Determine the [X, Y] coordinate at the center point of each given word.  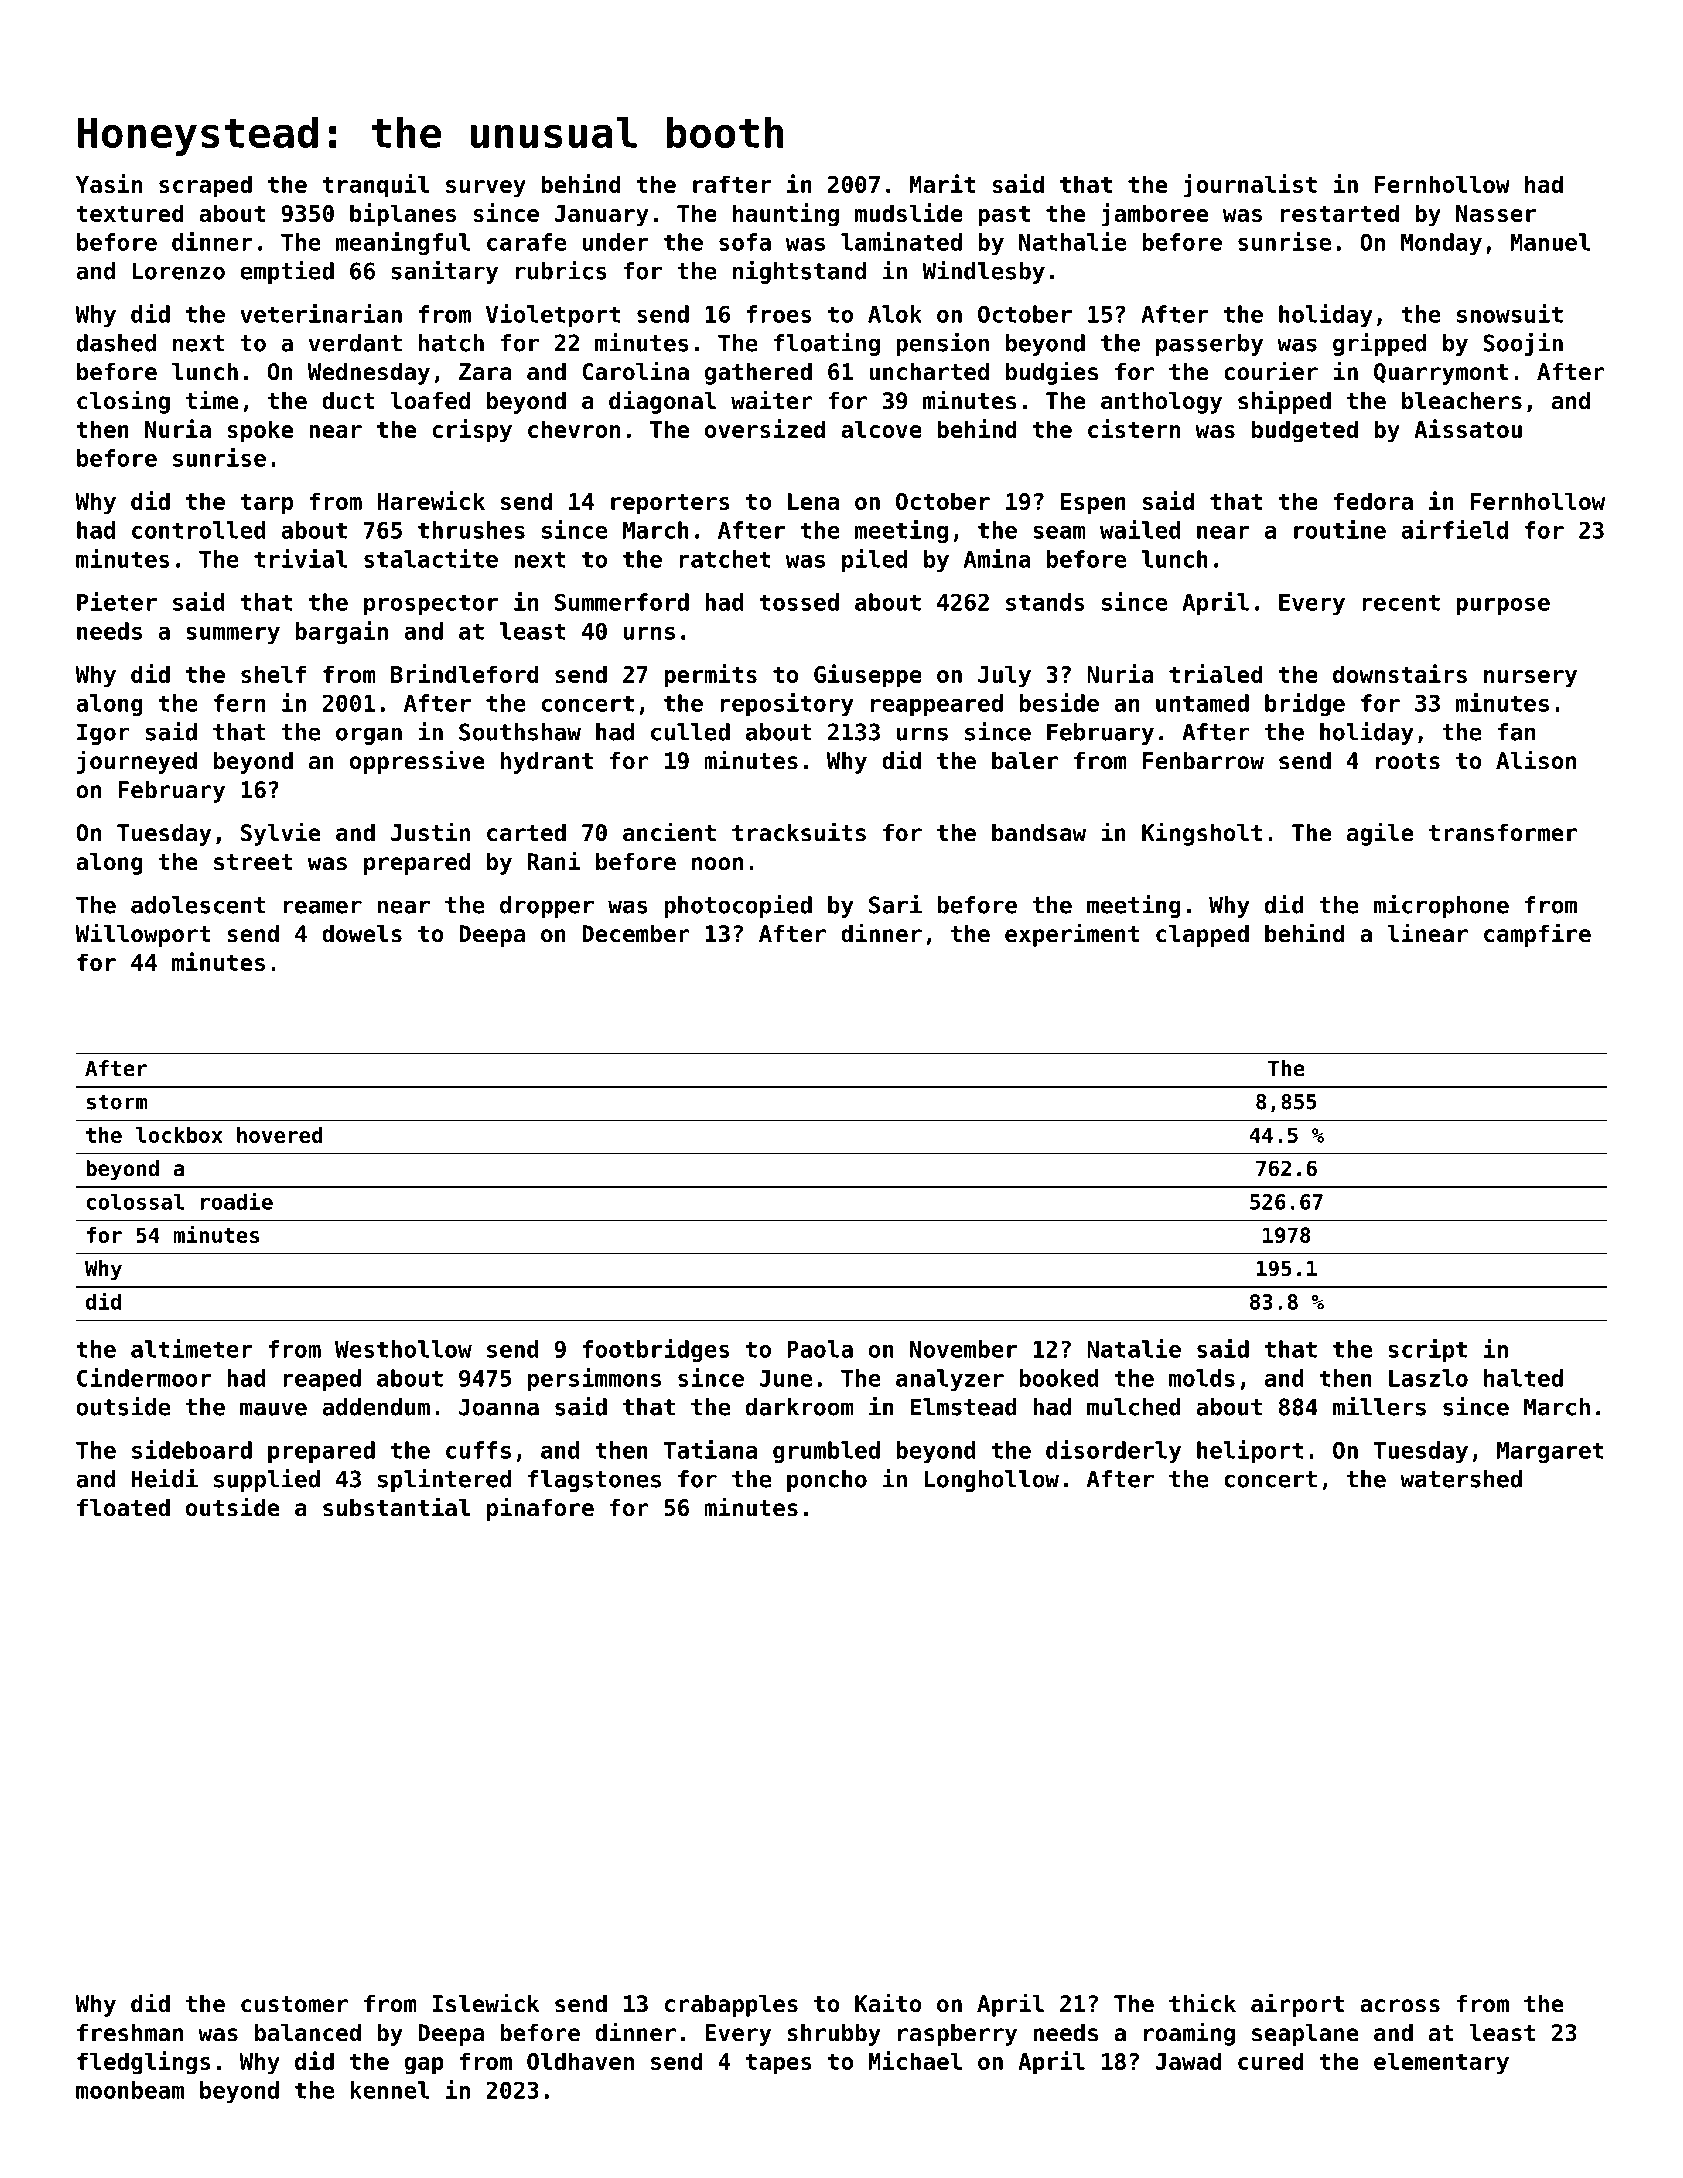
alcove [881, 429]
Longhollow [992, 1481]
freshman [130, 2033]
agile [1380, 834]
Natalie [1134, 1348]
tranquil [375, 186]
